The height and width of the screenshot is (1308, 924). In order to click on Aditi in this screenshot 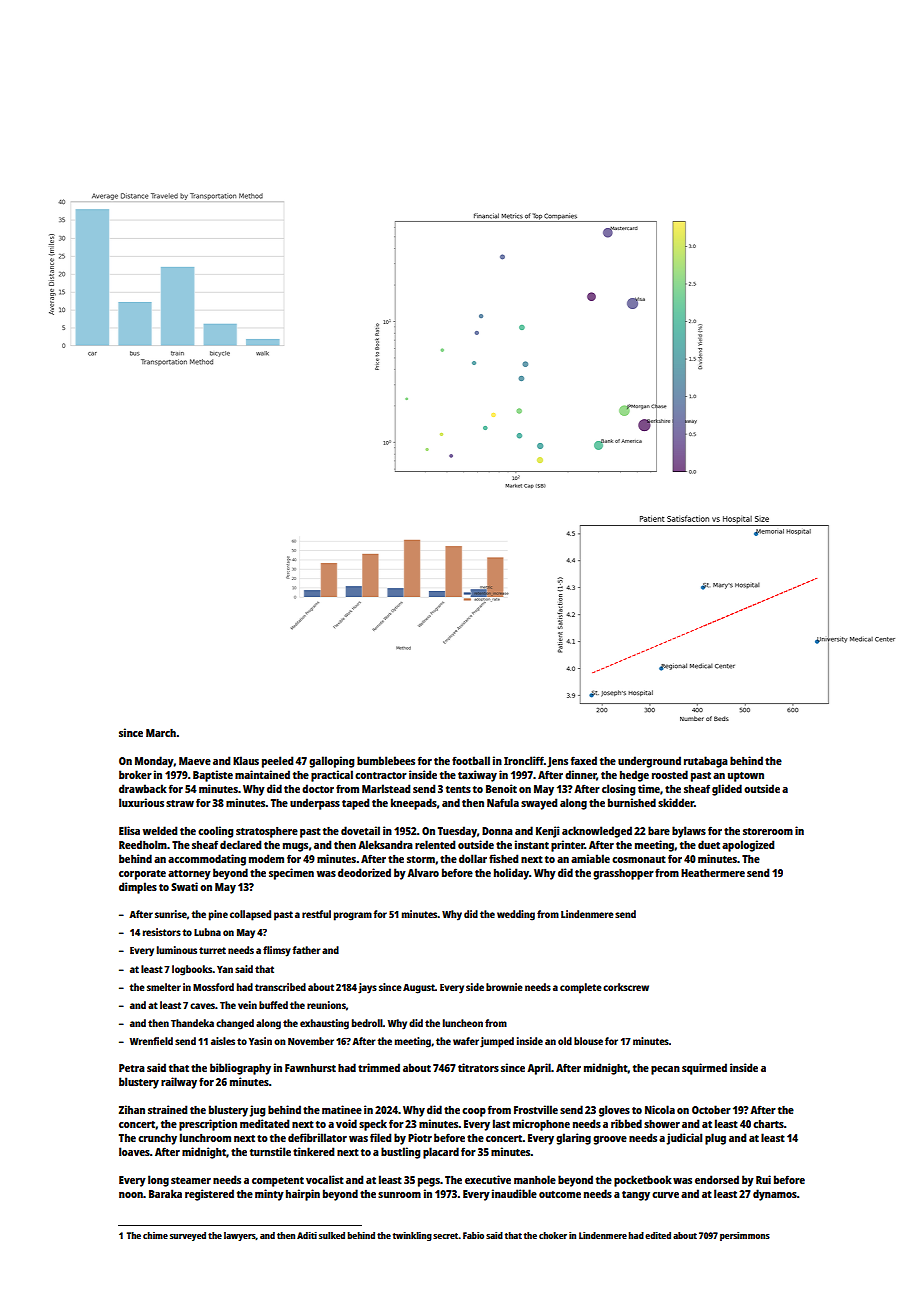, I will do `click(307, 1235)`.
